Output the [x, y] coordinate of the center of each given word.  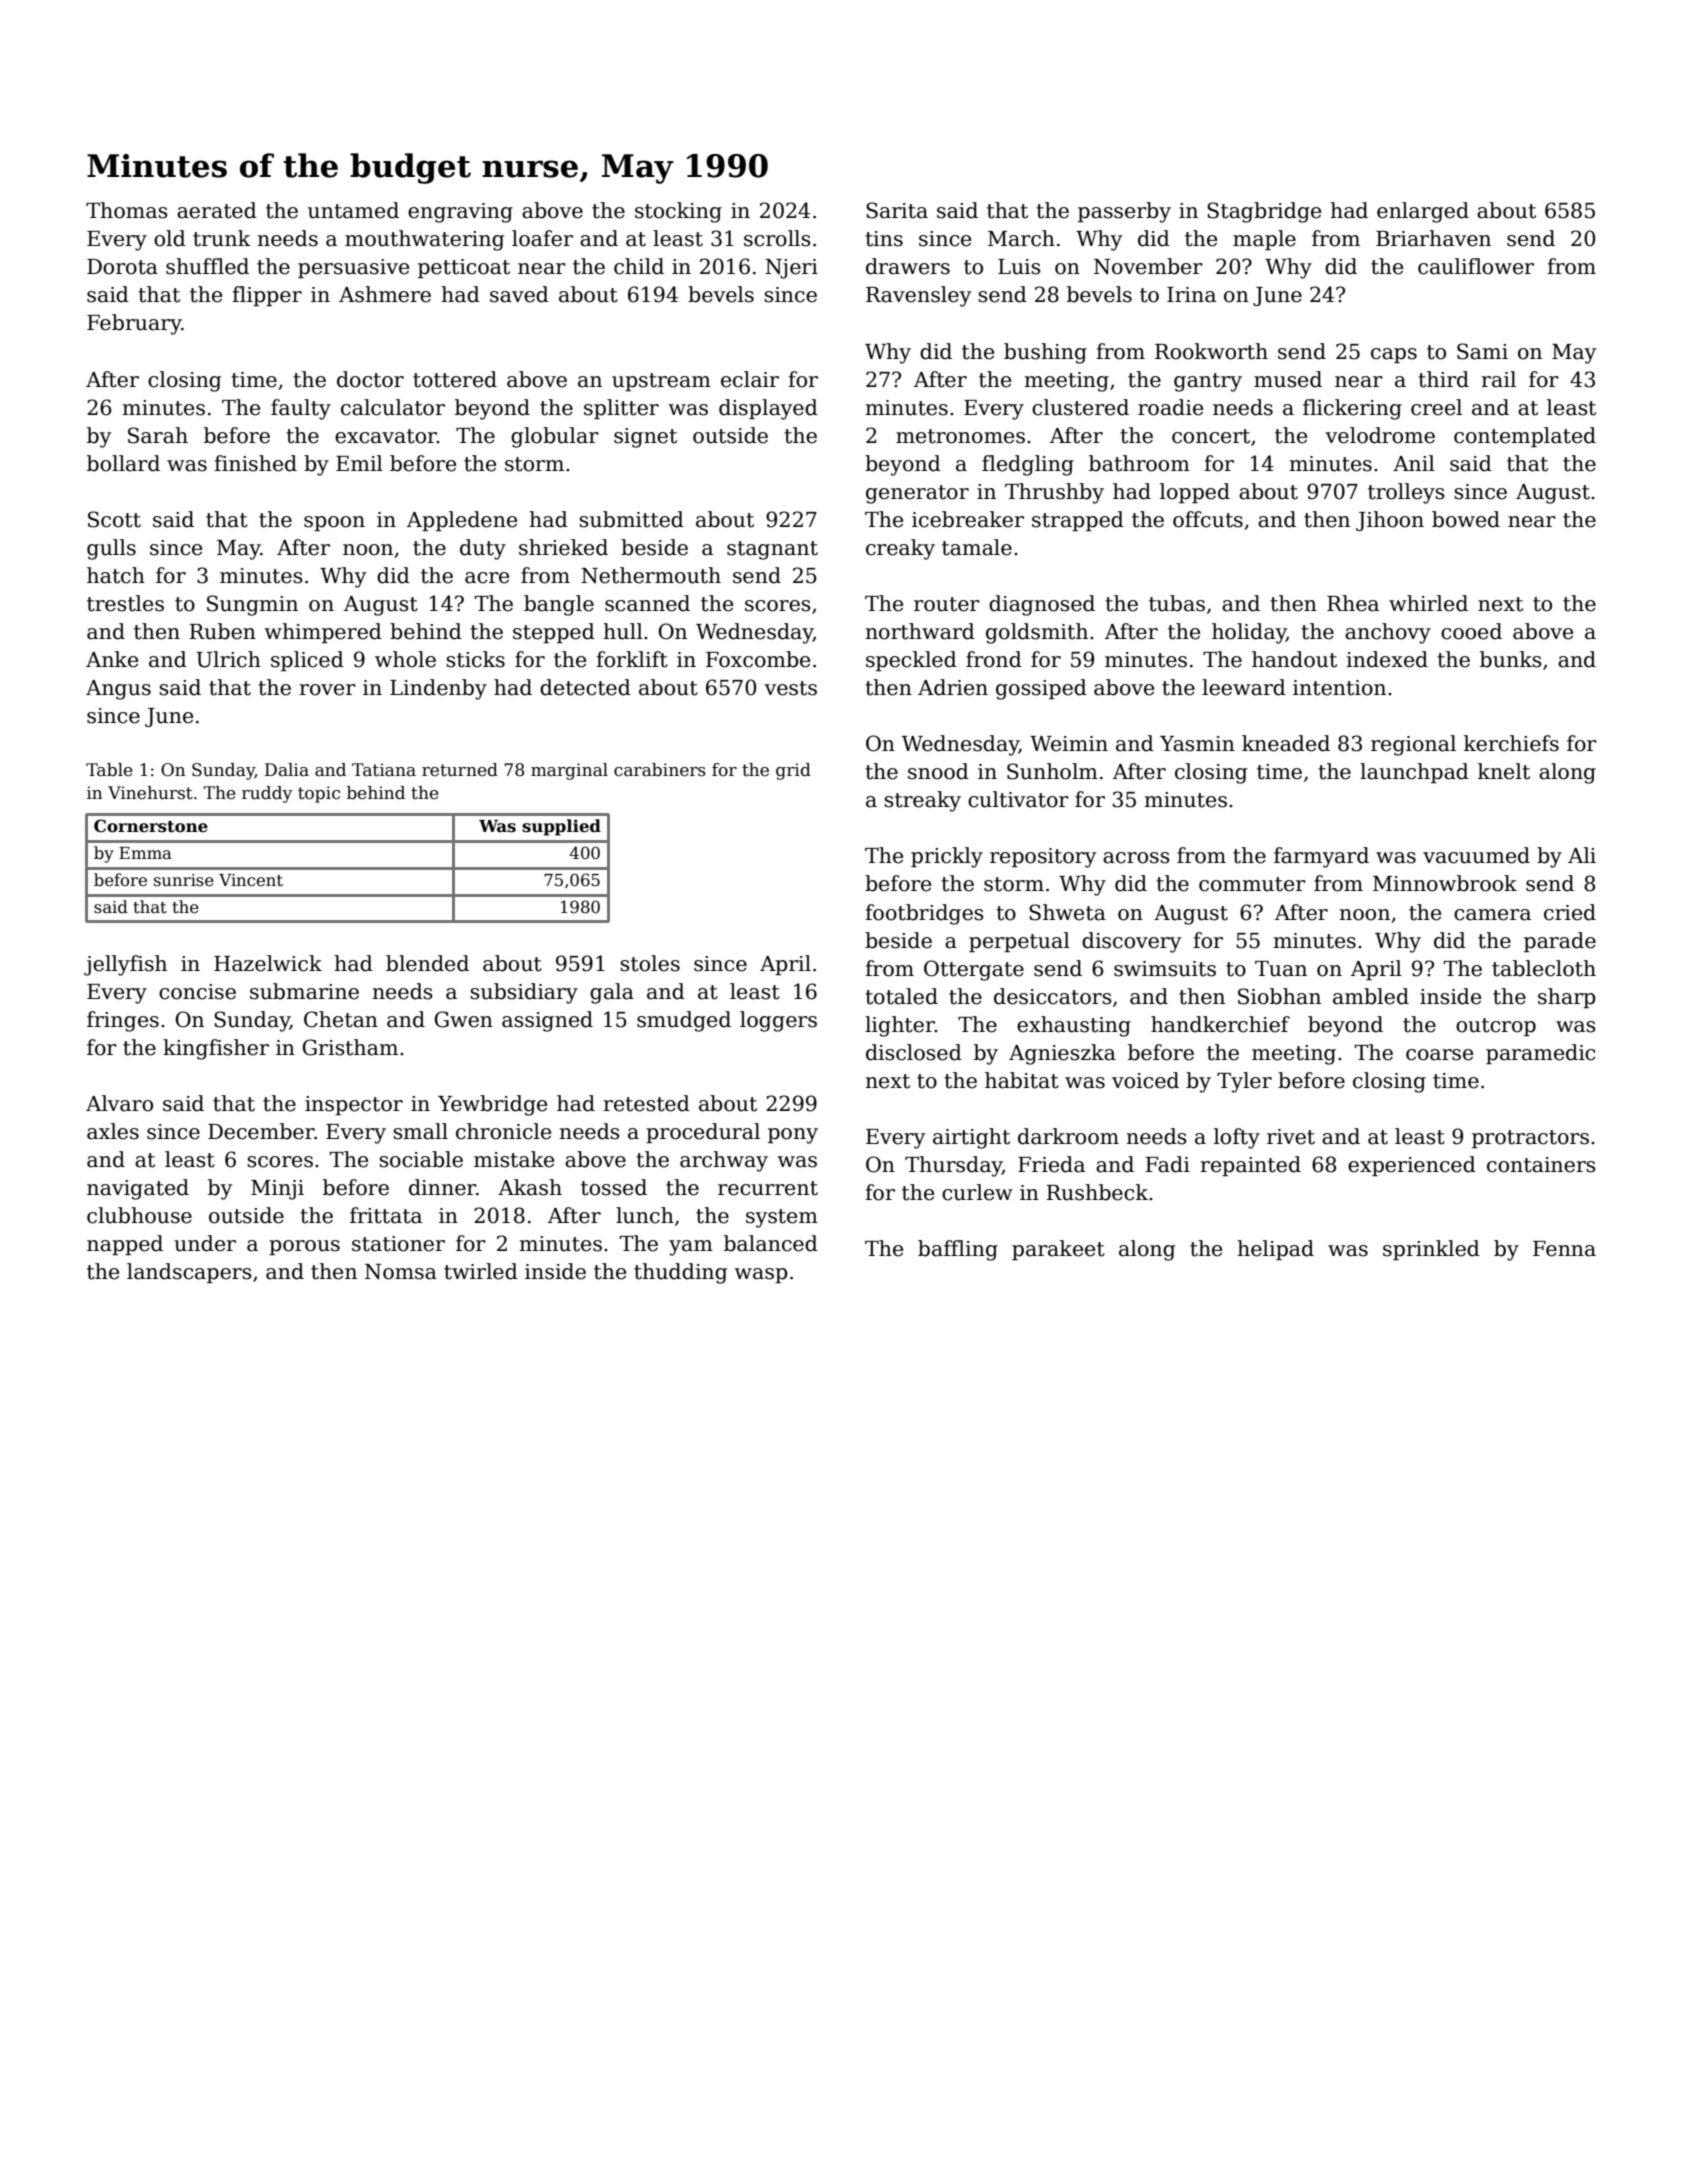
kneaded [1286, 743]
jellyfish [125, 965]
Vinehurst [150, 793]
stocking [678, 212]
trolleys [1406, 493]
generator [917, 494]
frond [994, 659]
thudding [680, 1273]
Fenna [1564, 1249]
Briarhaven [1433, 238]
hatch [116, 575]
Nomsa [401, 1272]
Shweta [1067, 912]
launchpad [1414, 773]
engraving [460, 213]
